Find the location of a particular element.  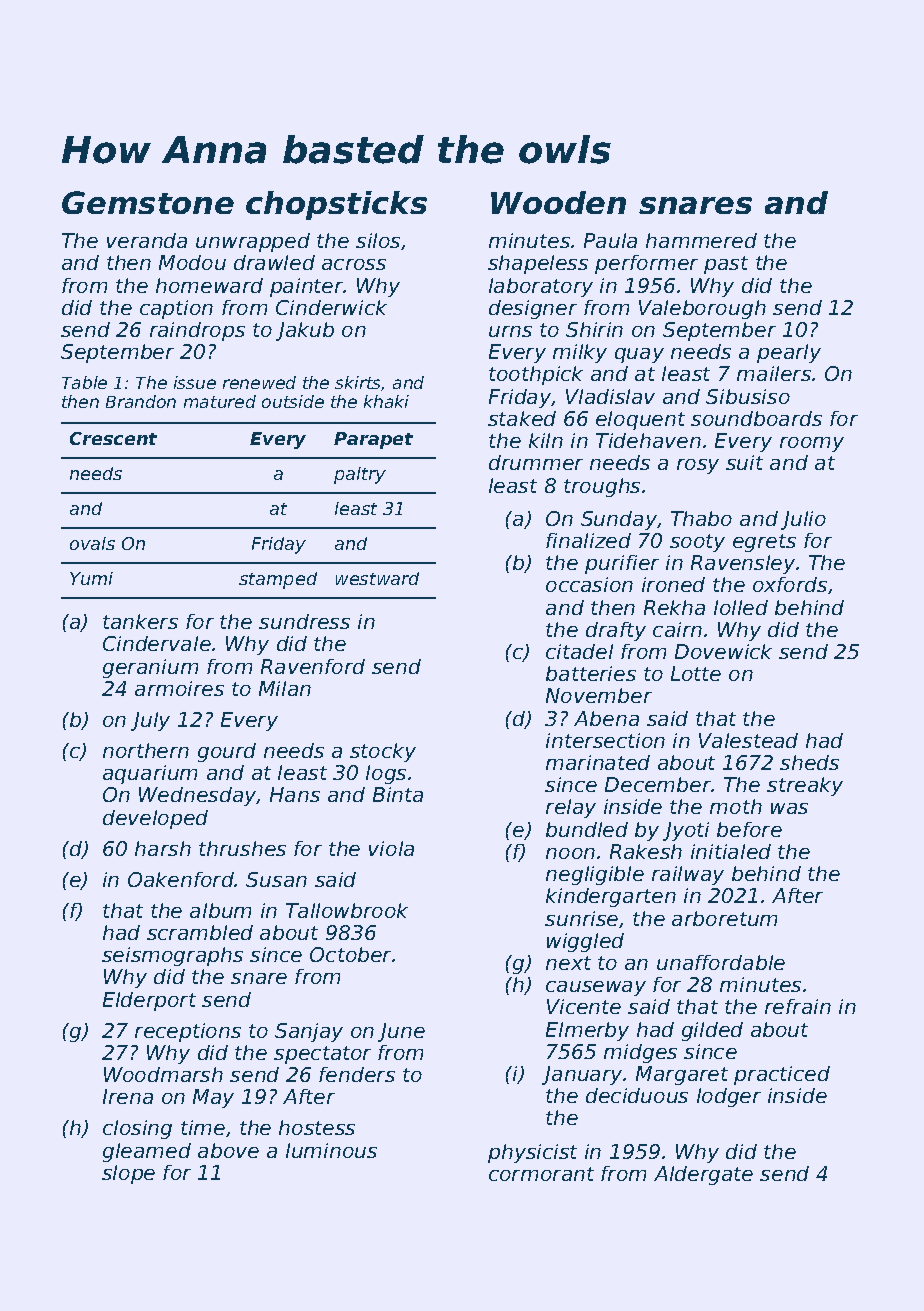

Valestead is located at coordinates (748, 740).
